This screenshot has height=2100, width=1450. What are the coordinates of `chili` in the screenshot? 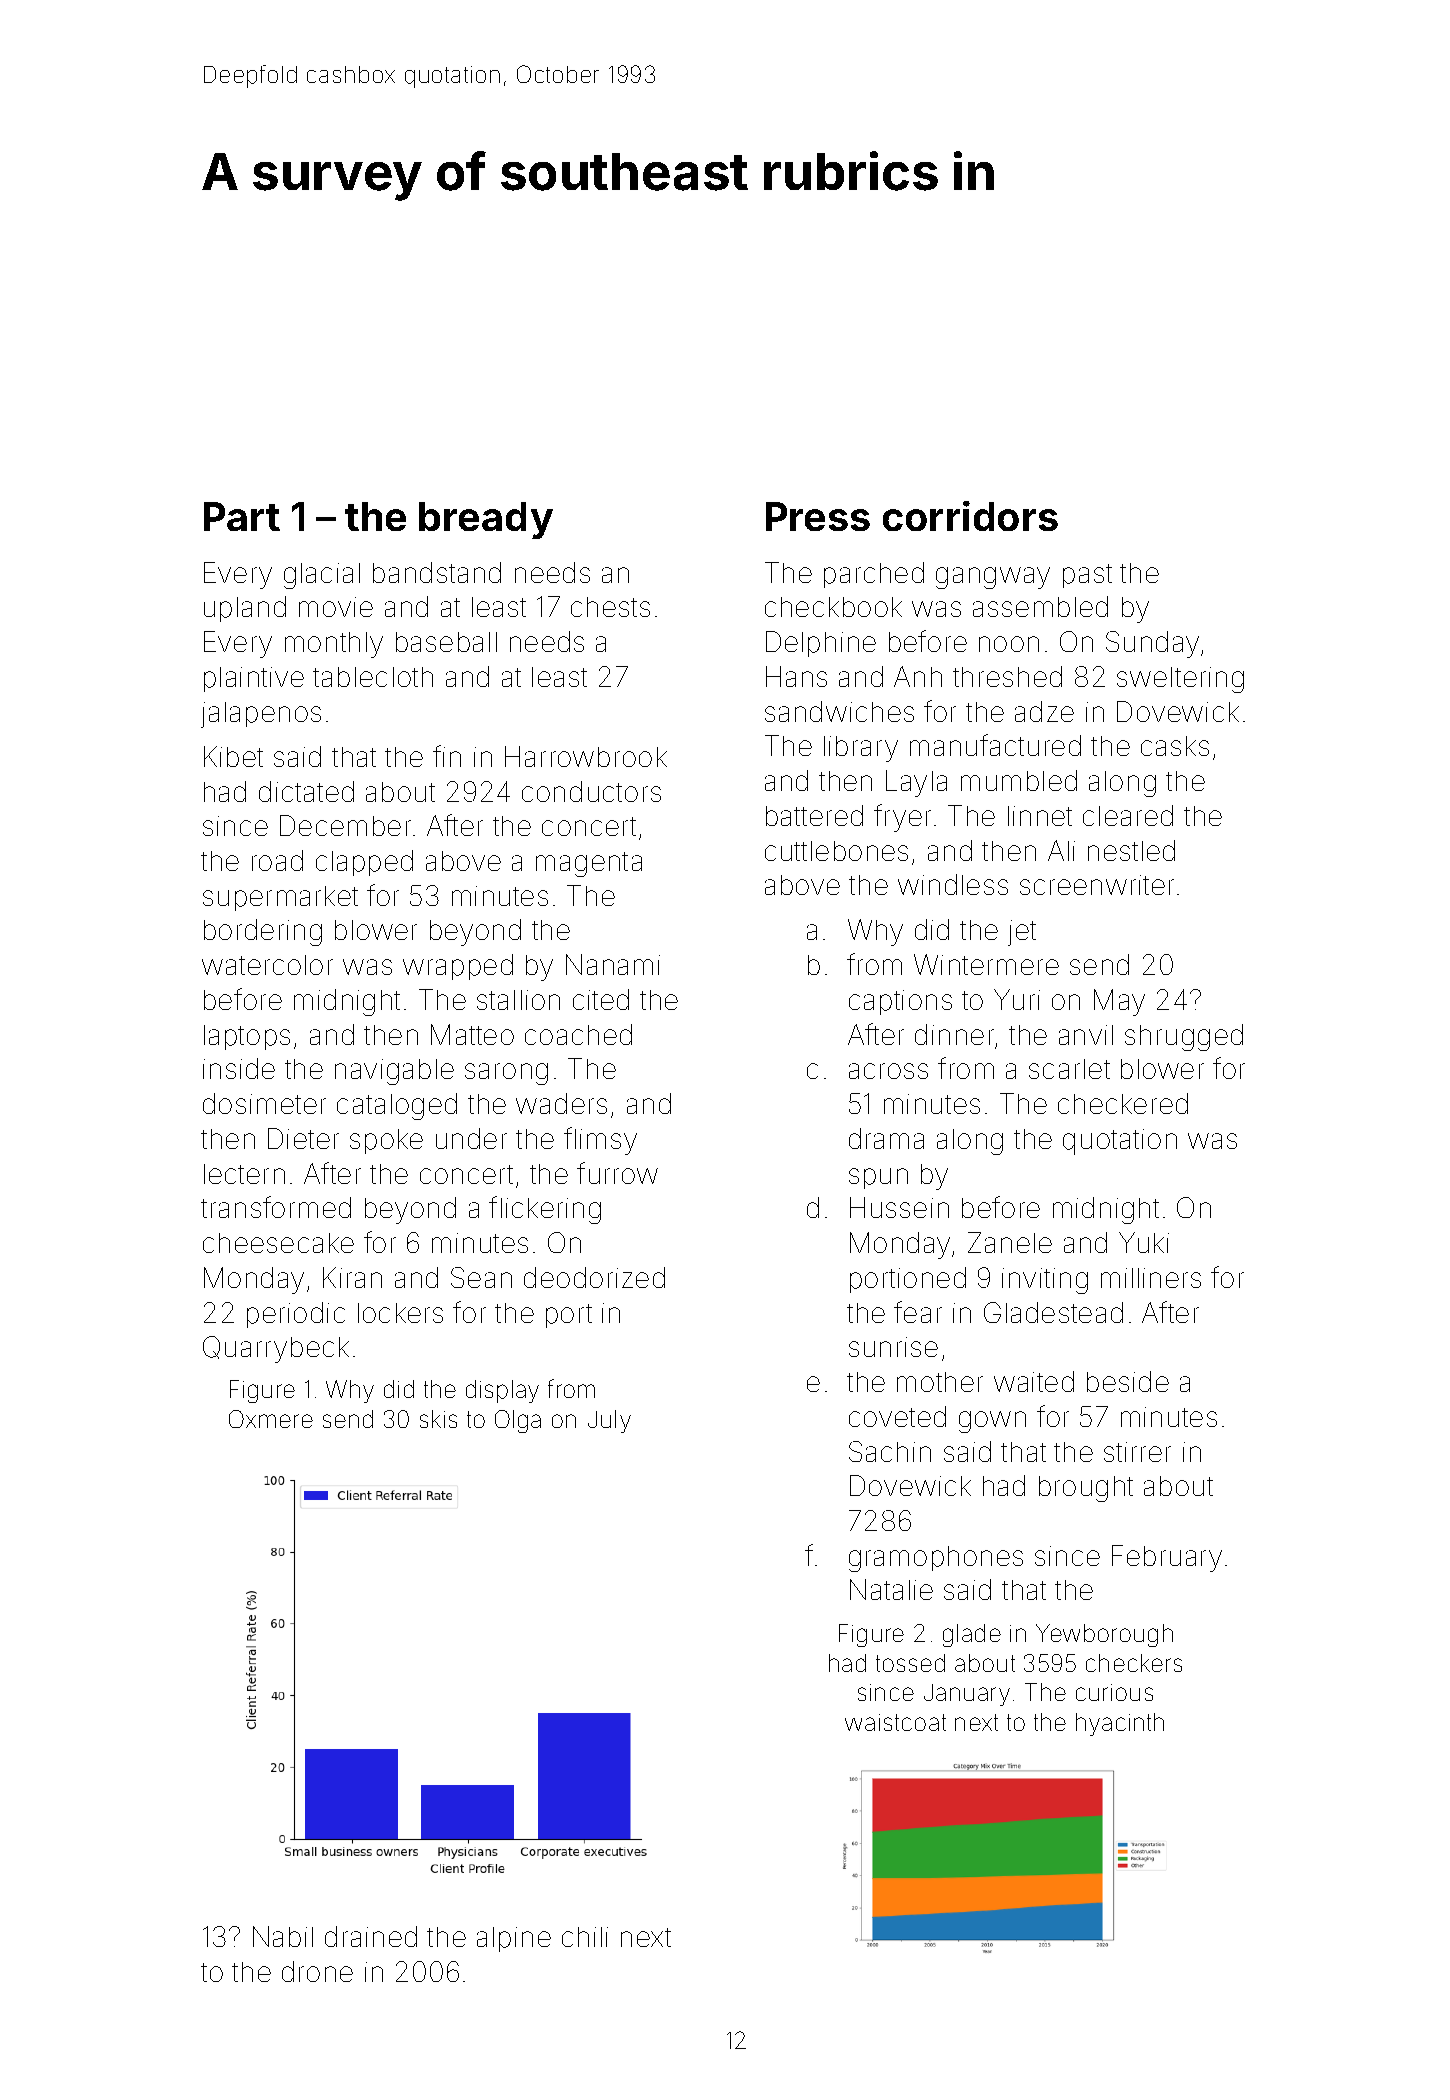 It's located at (585, 1937).
